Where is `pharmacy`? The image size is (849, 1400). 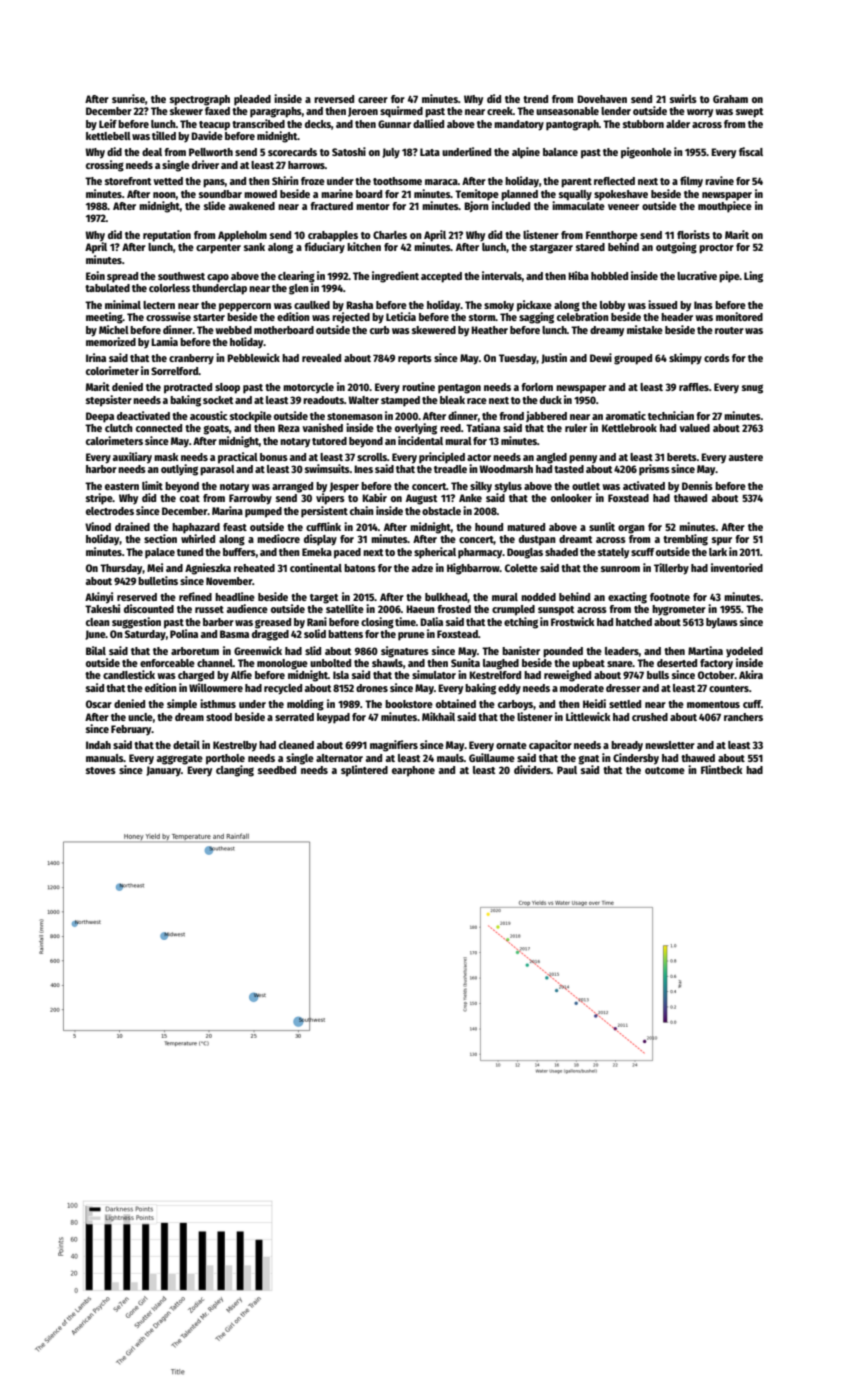
pharmacy is located at coordinates (480, 553).
